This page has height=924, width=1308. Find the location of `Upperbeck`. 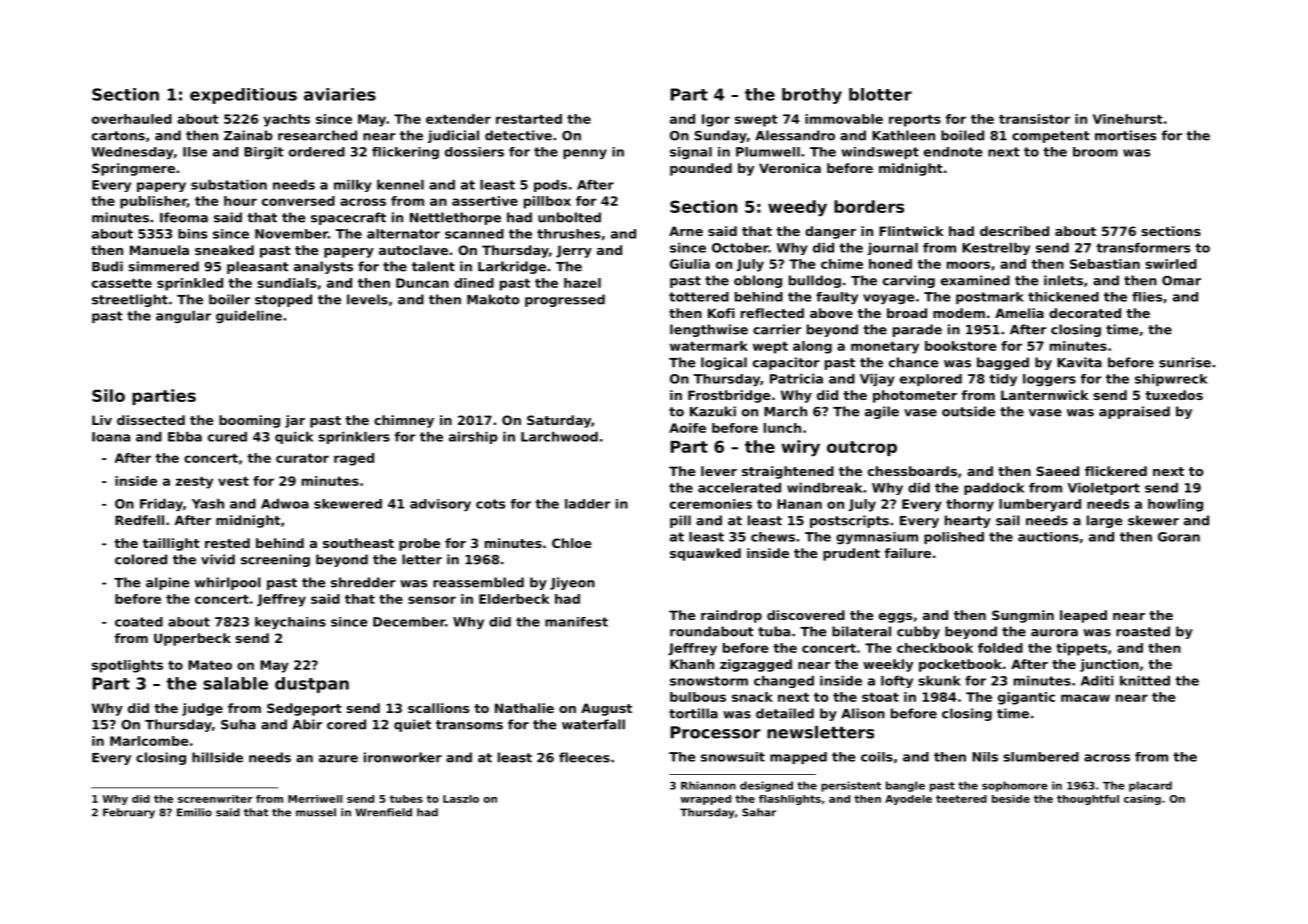

Upperbeck is located at coordinates (192, 639).
